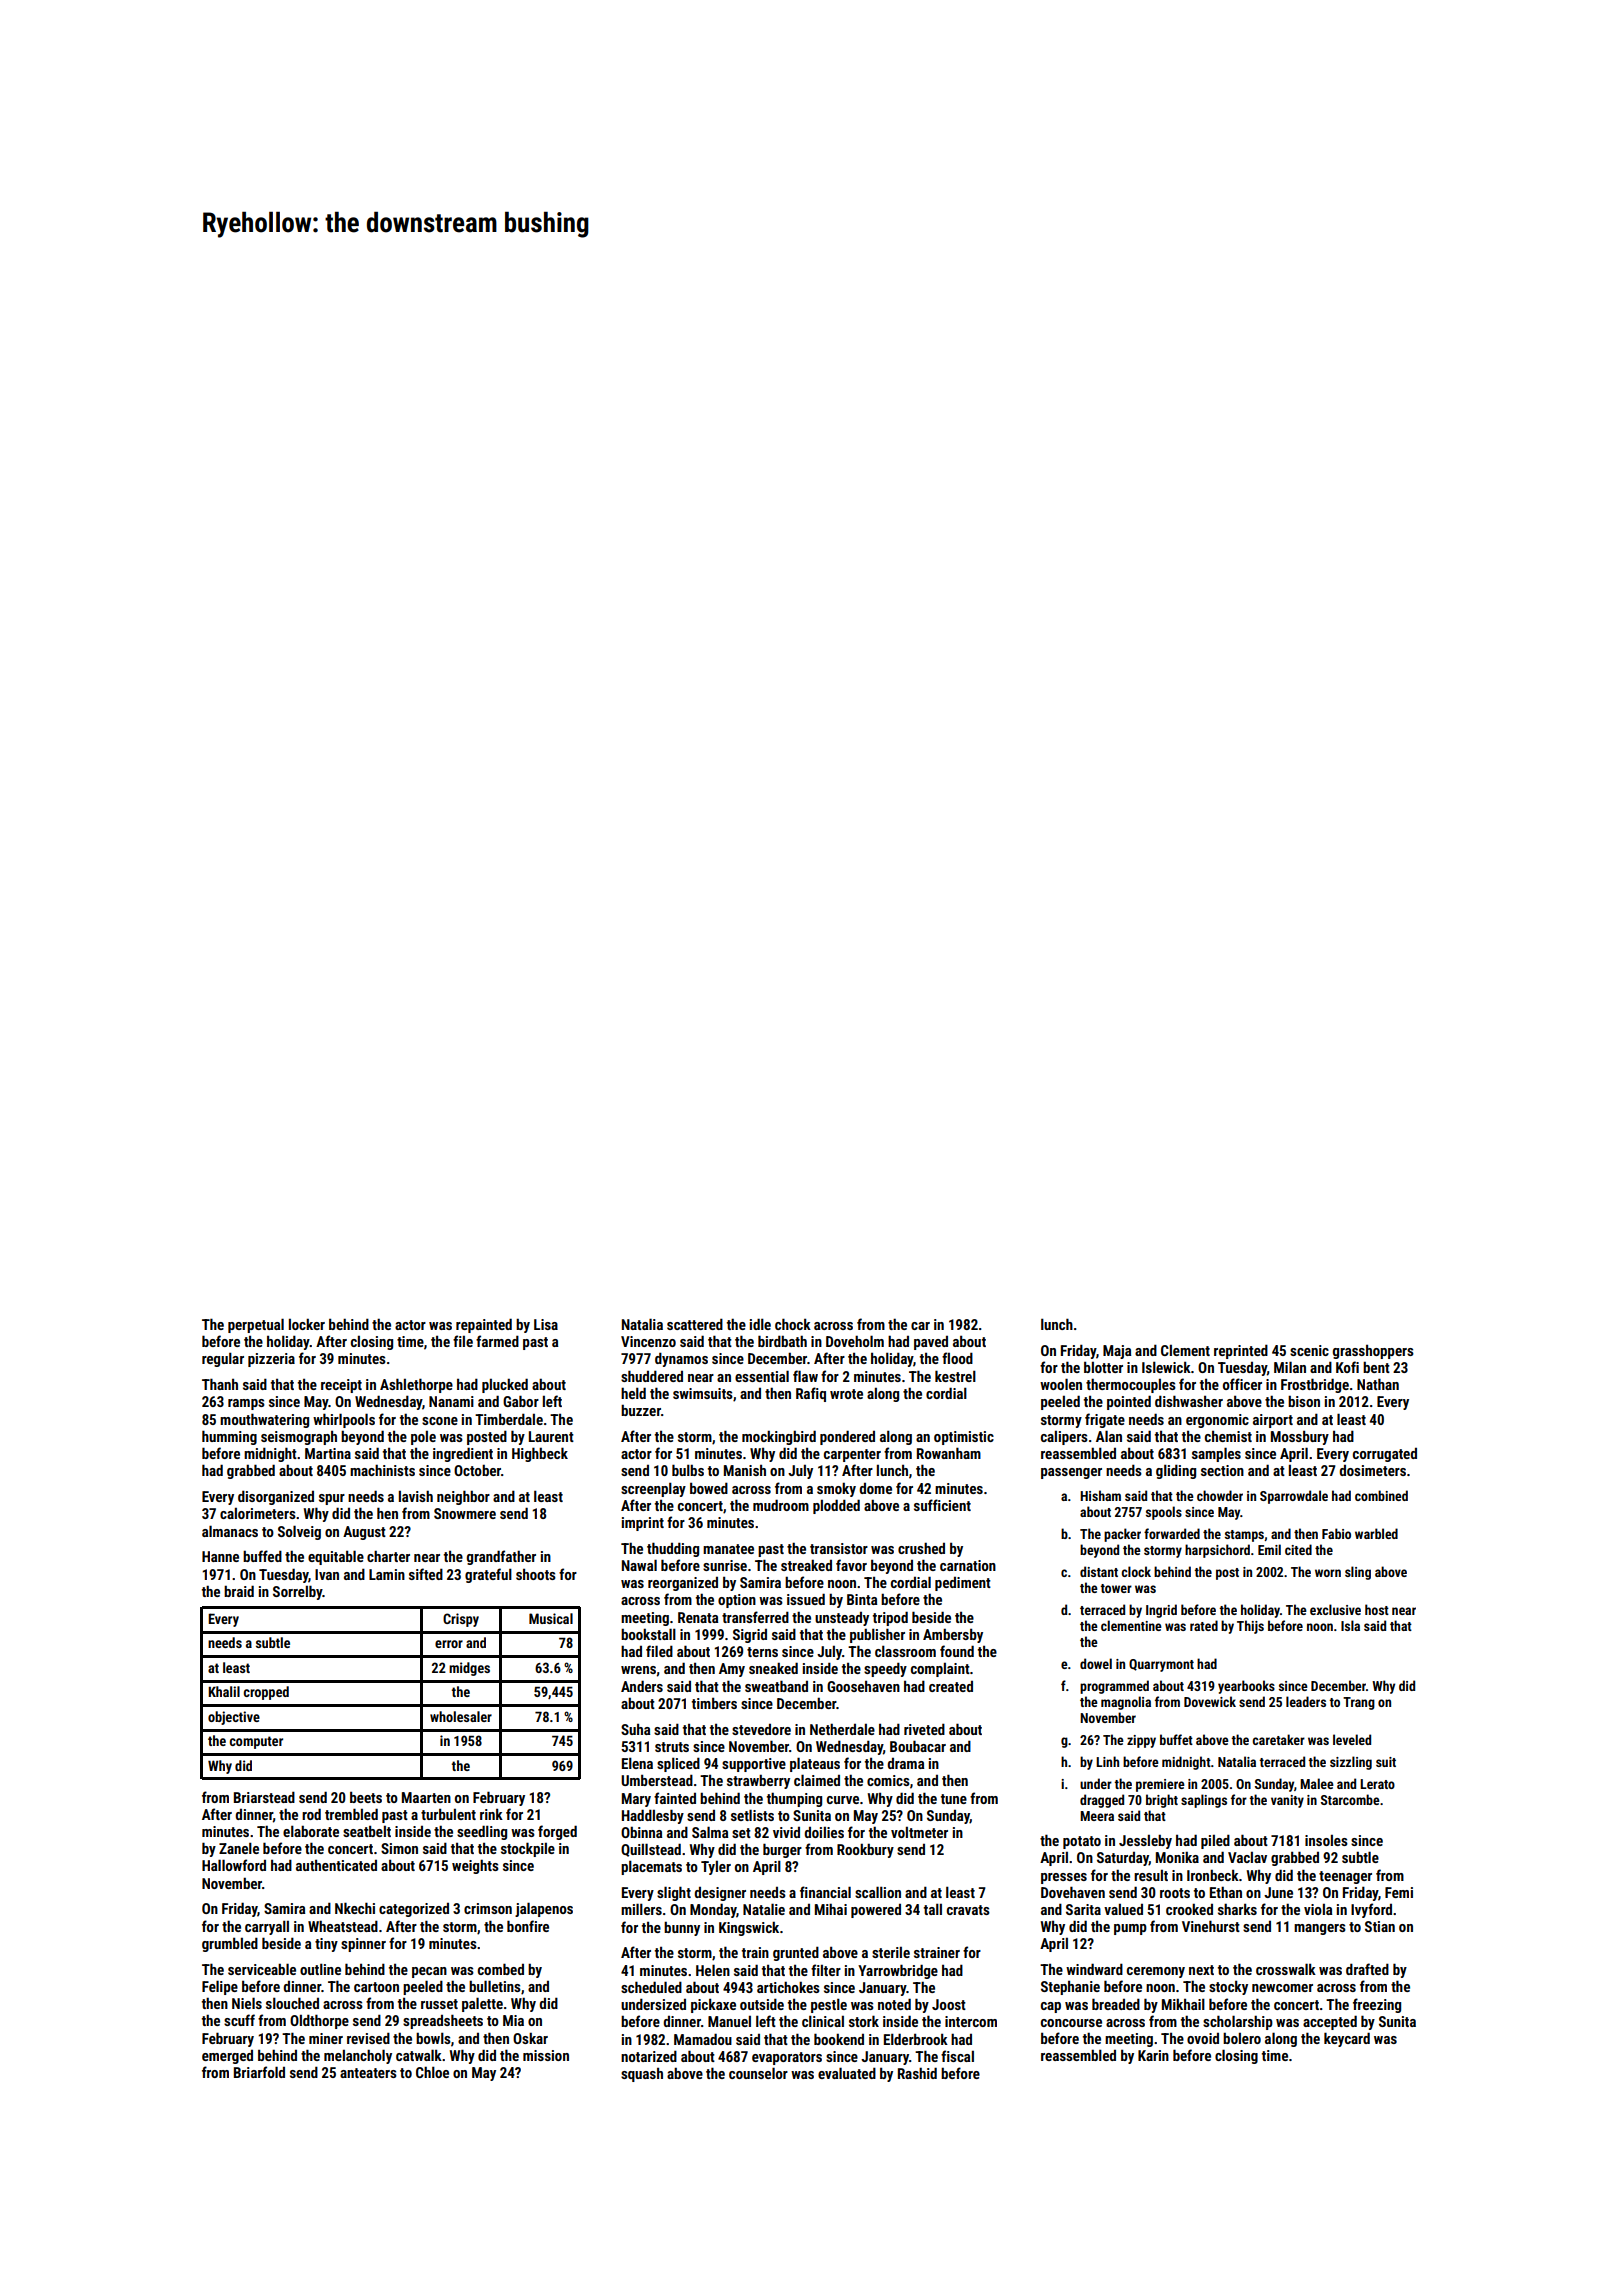 The image size is (1620, 2292). Describe the element at coordinates (760, 1324) in the screenshot. I see `idle` at that location.
